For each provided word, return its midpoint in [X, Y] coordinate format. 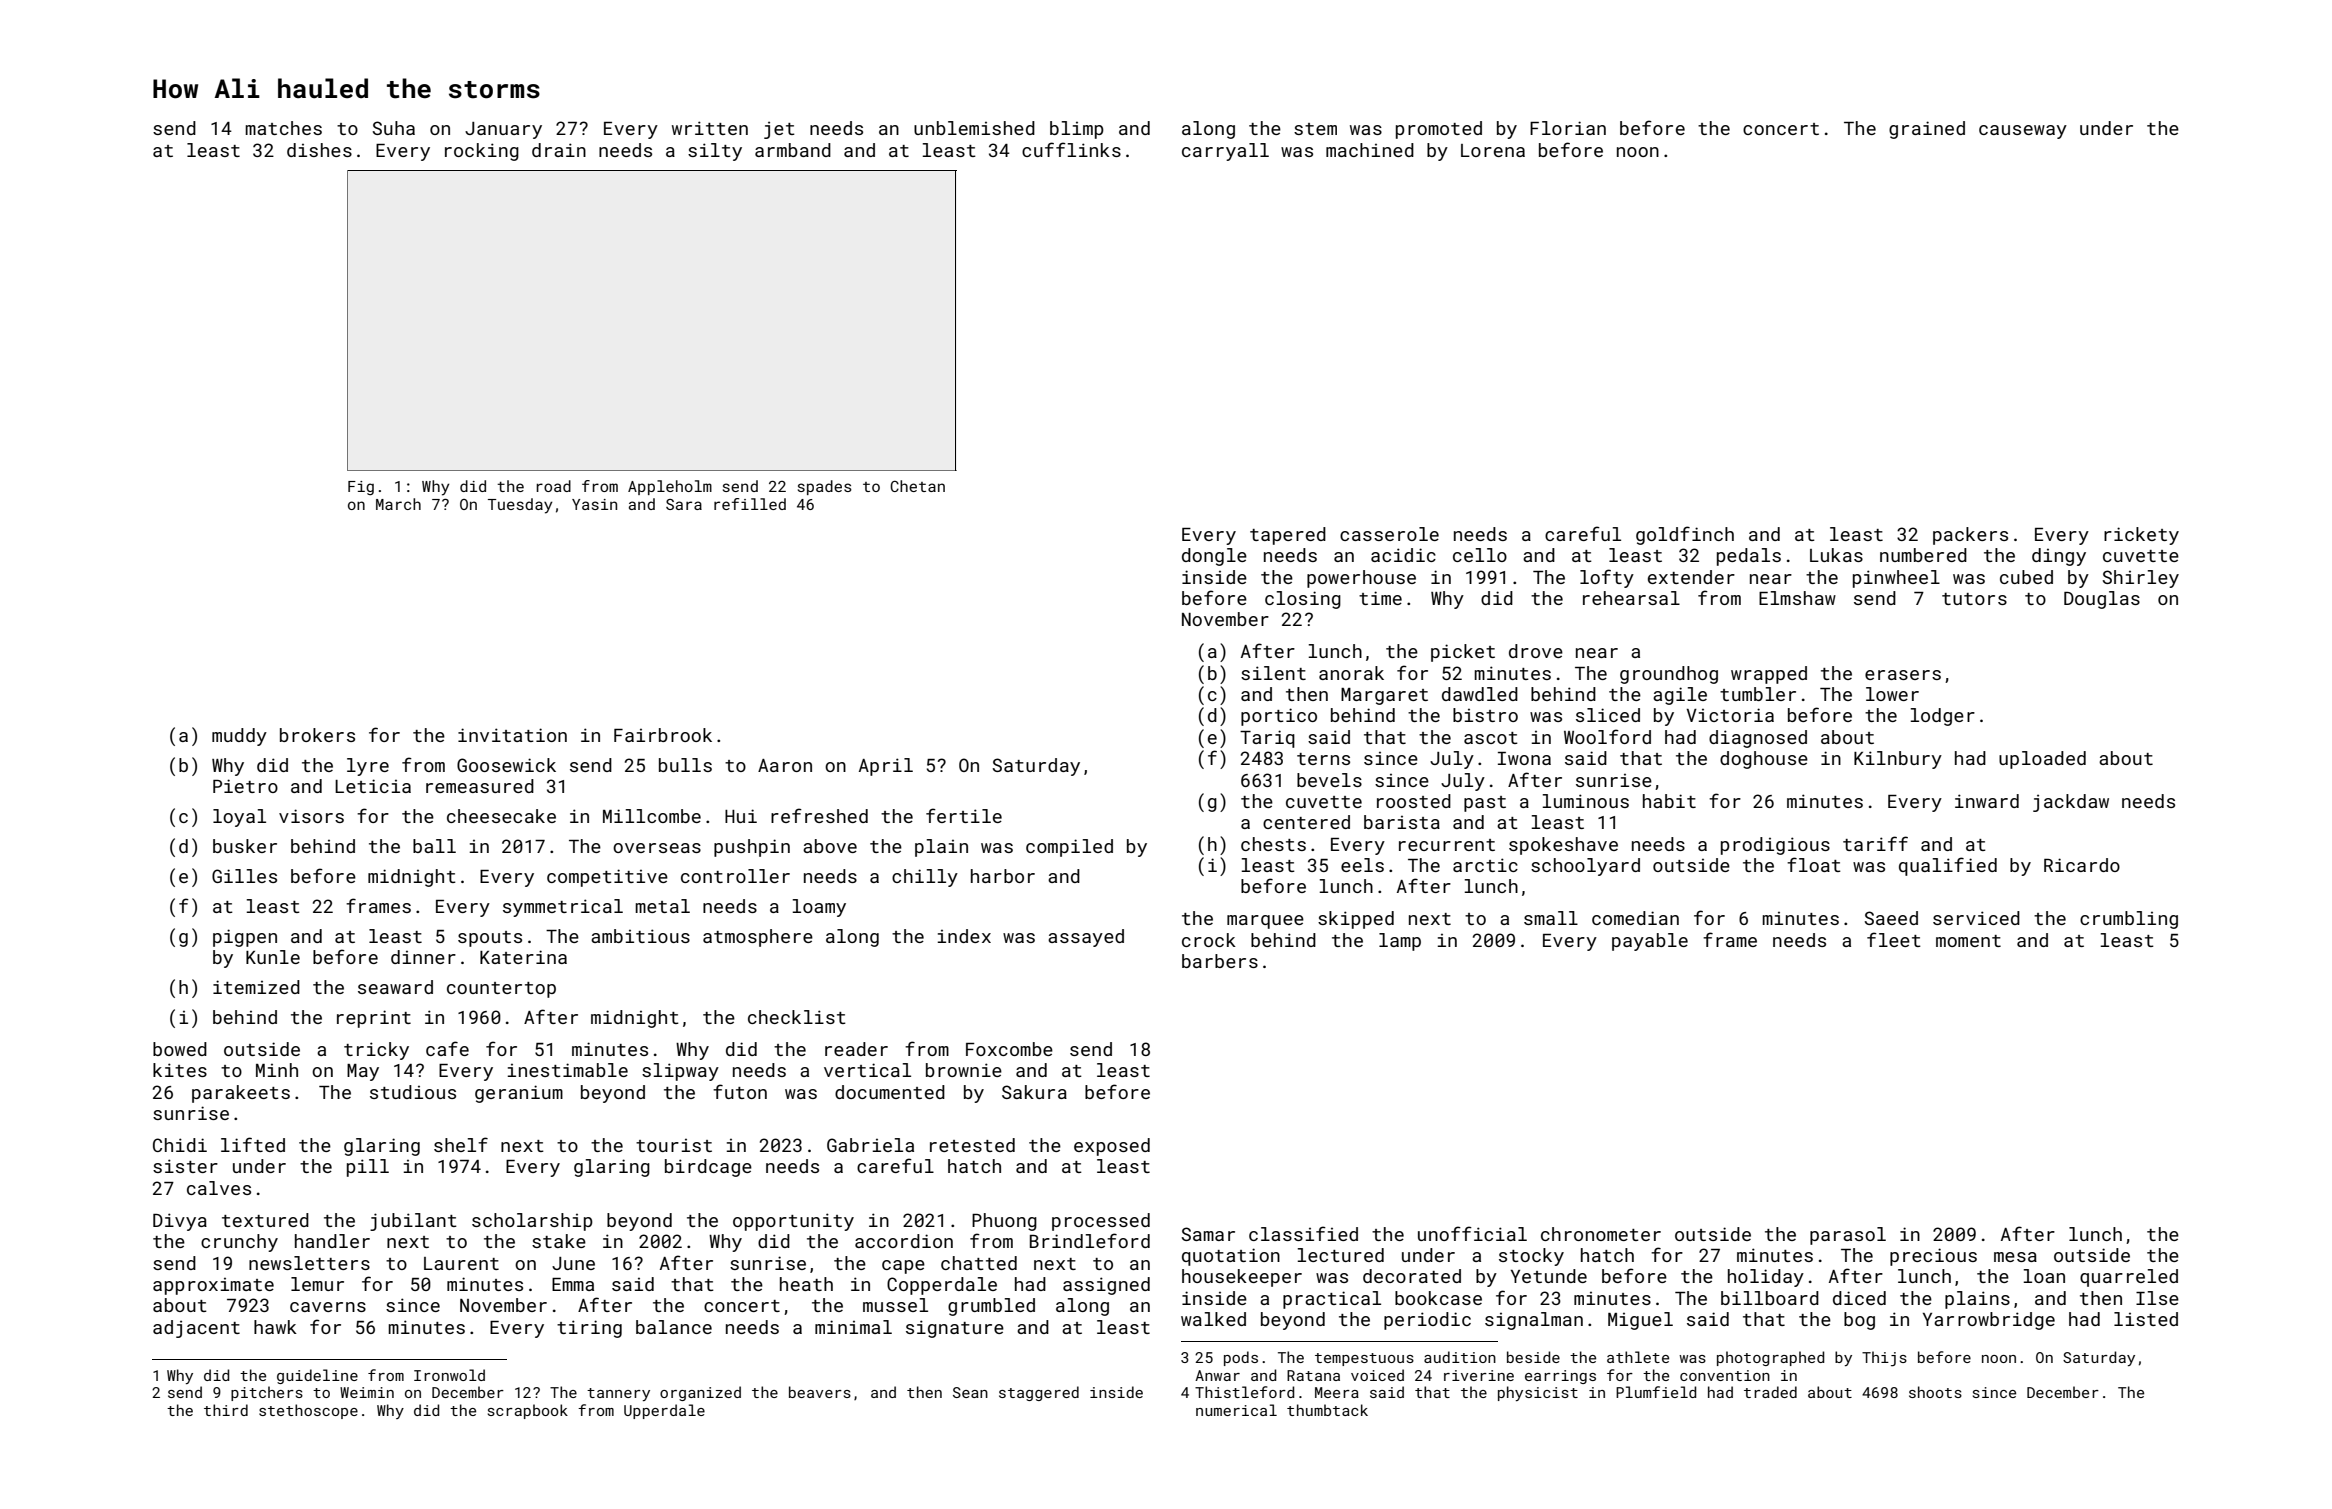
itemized [256, 987]
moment [1968, 941]
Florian [1568, 128]
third [226, 1410]
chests [1273, 844]
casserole [1389, 534]
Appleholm [670, 487]
